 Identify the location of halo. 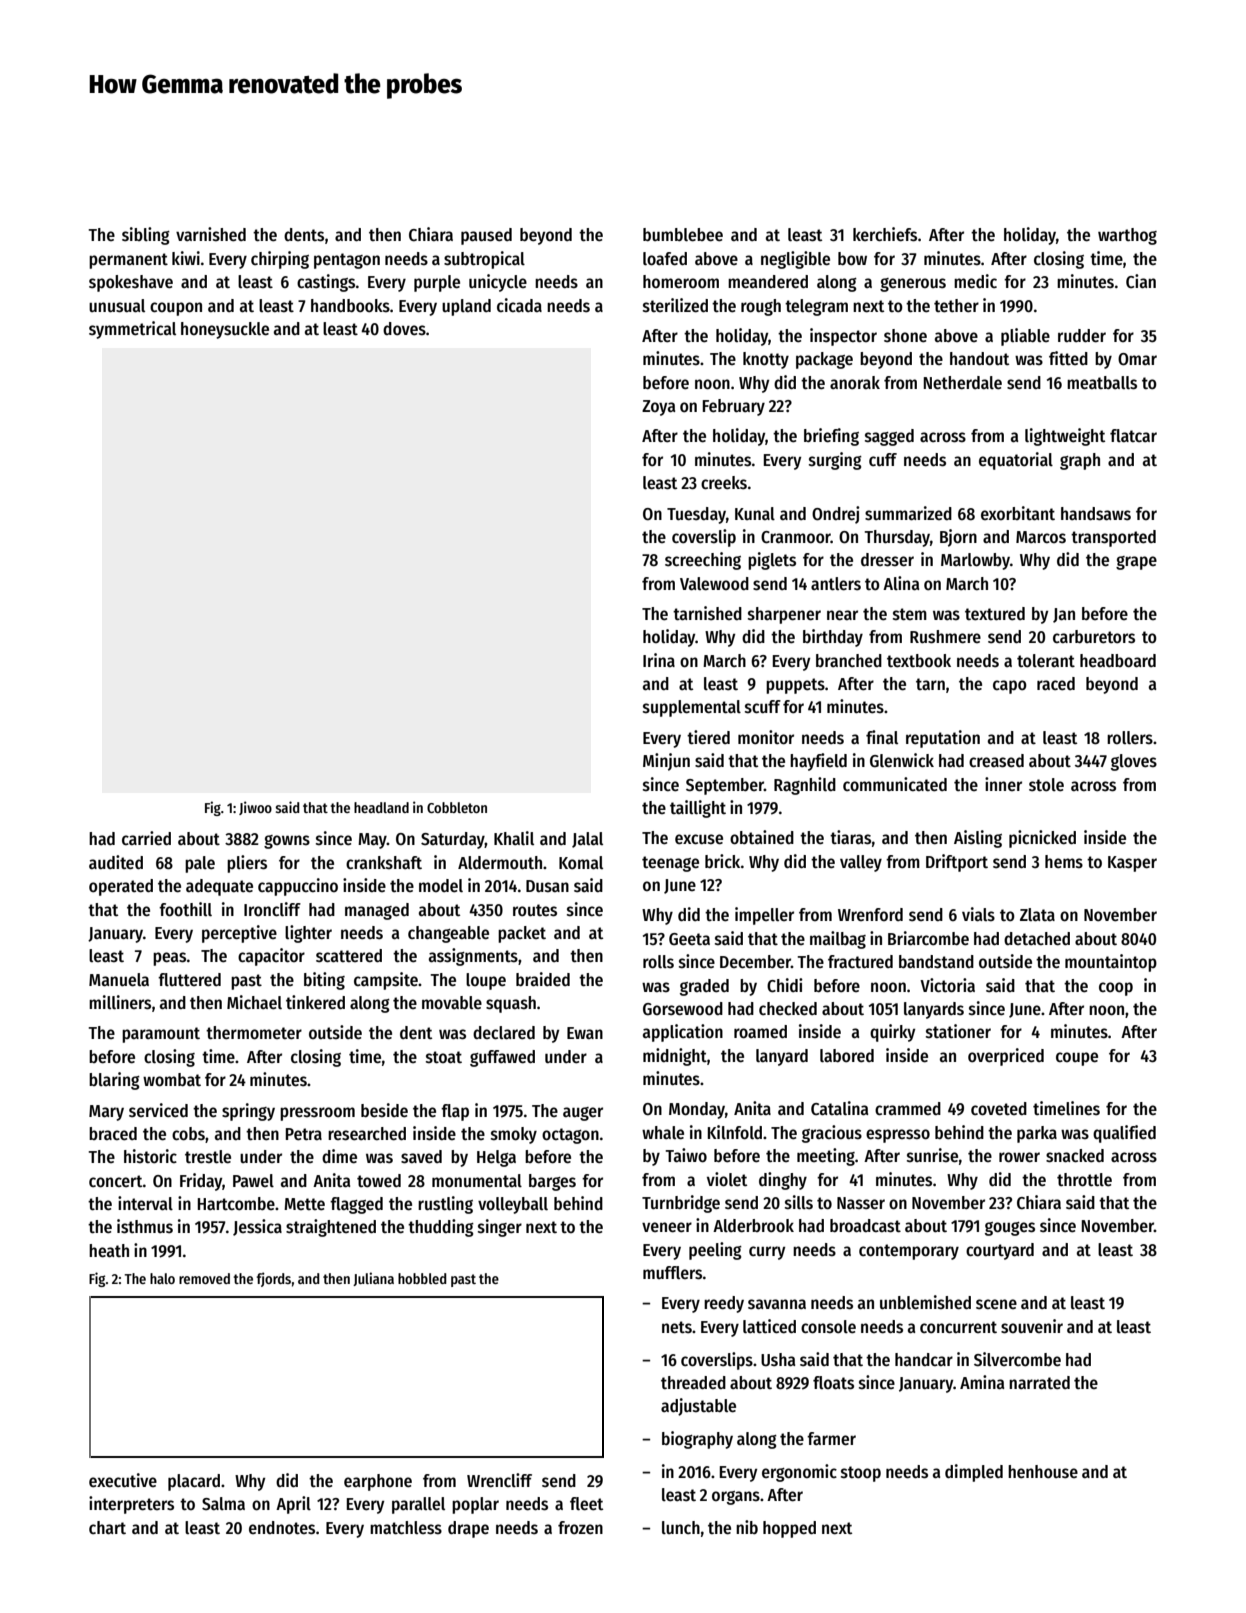
(162, 1278).
